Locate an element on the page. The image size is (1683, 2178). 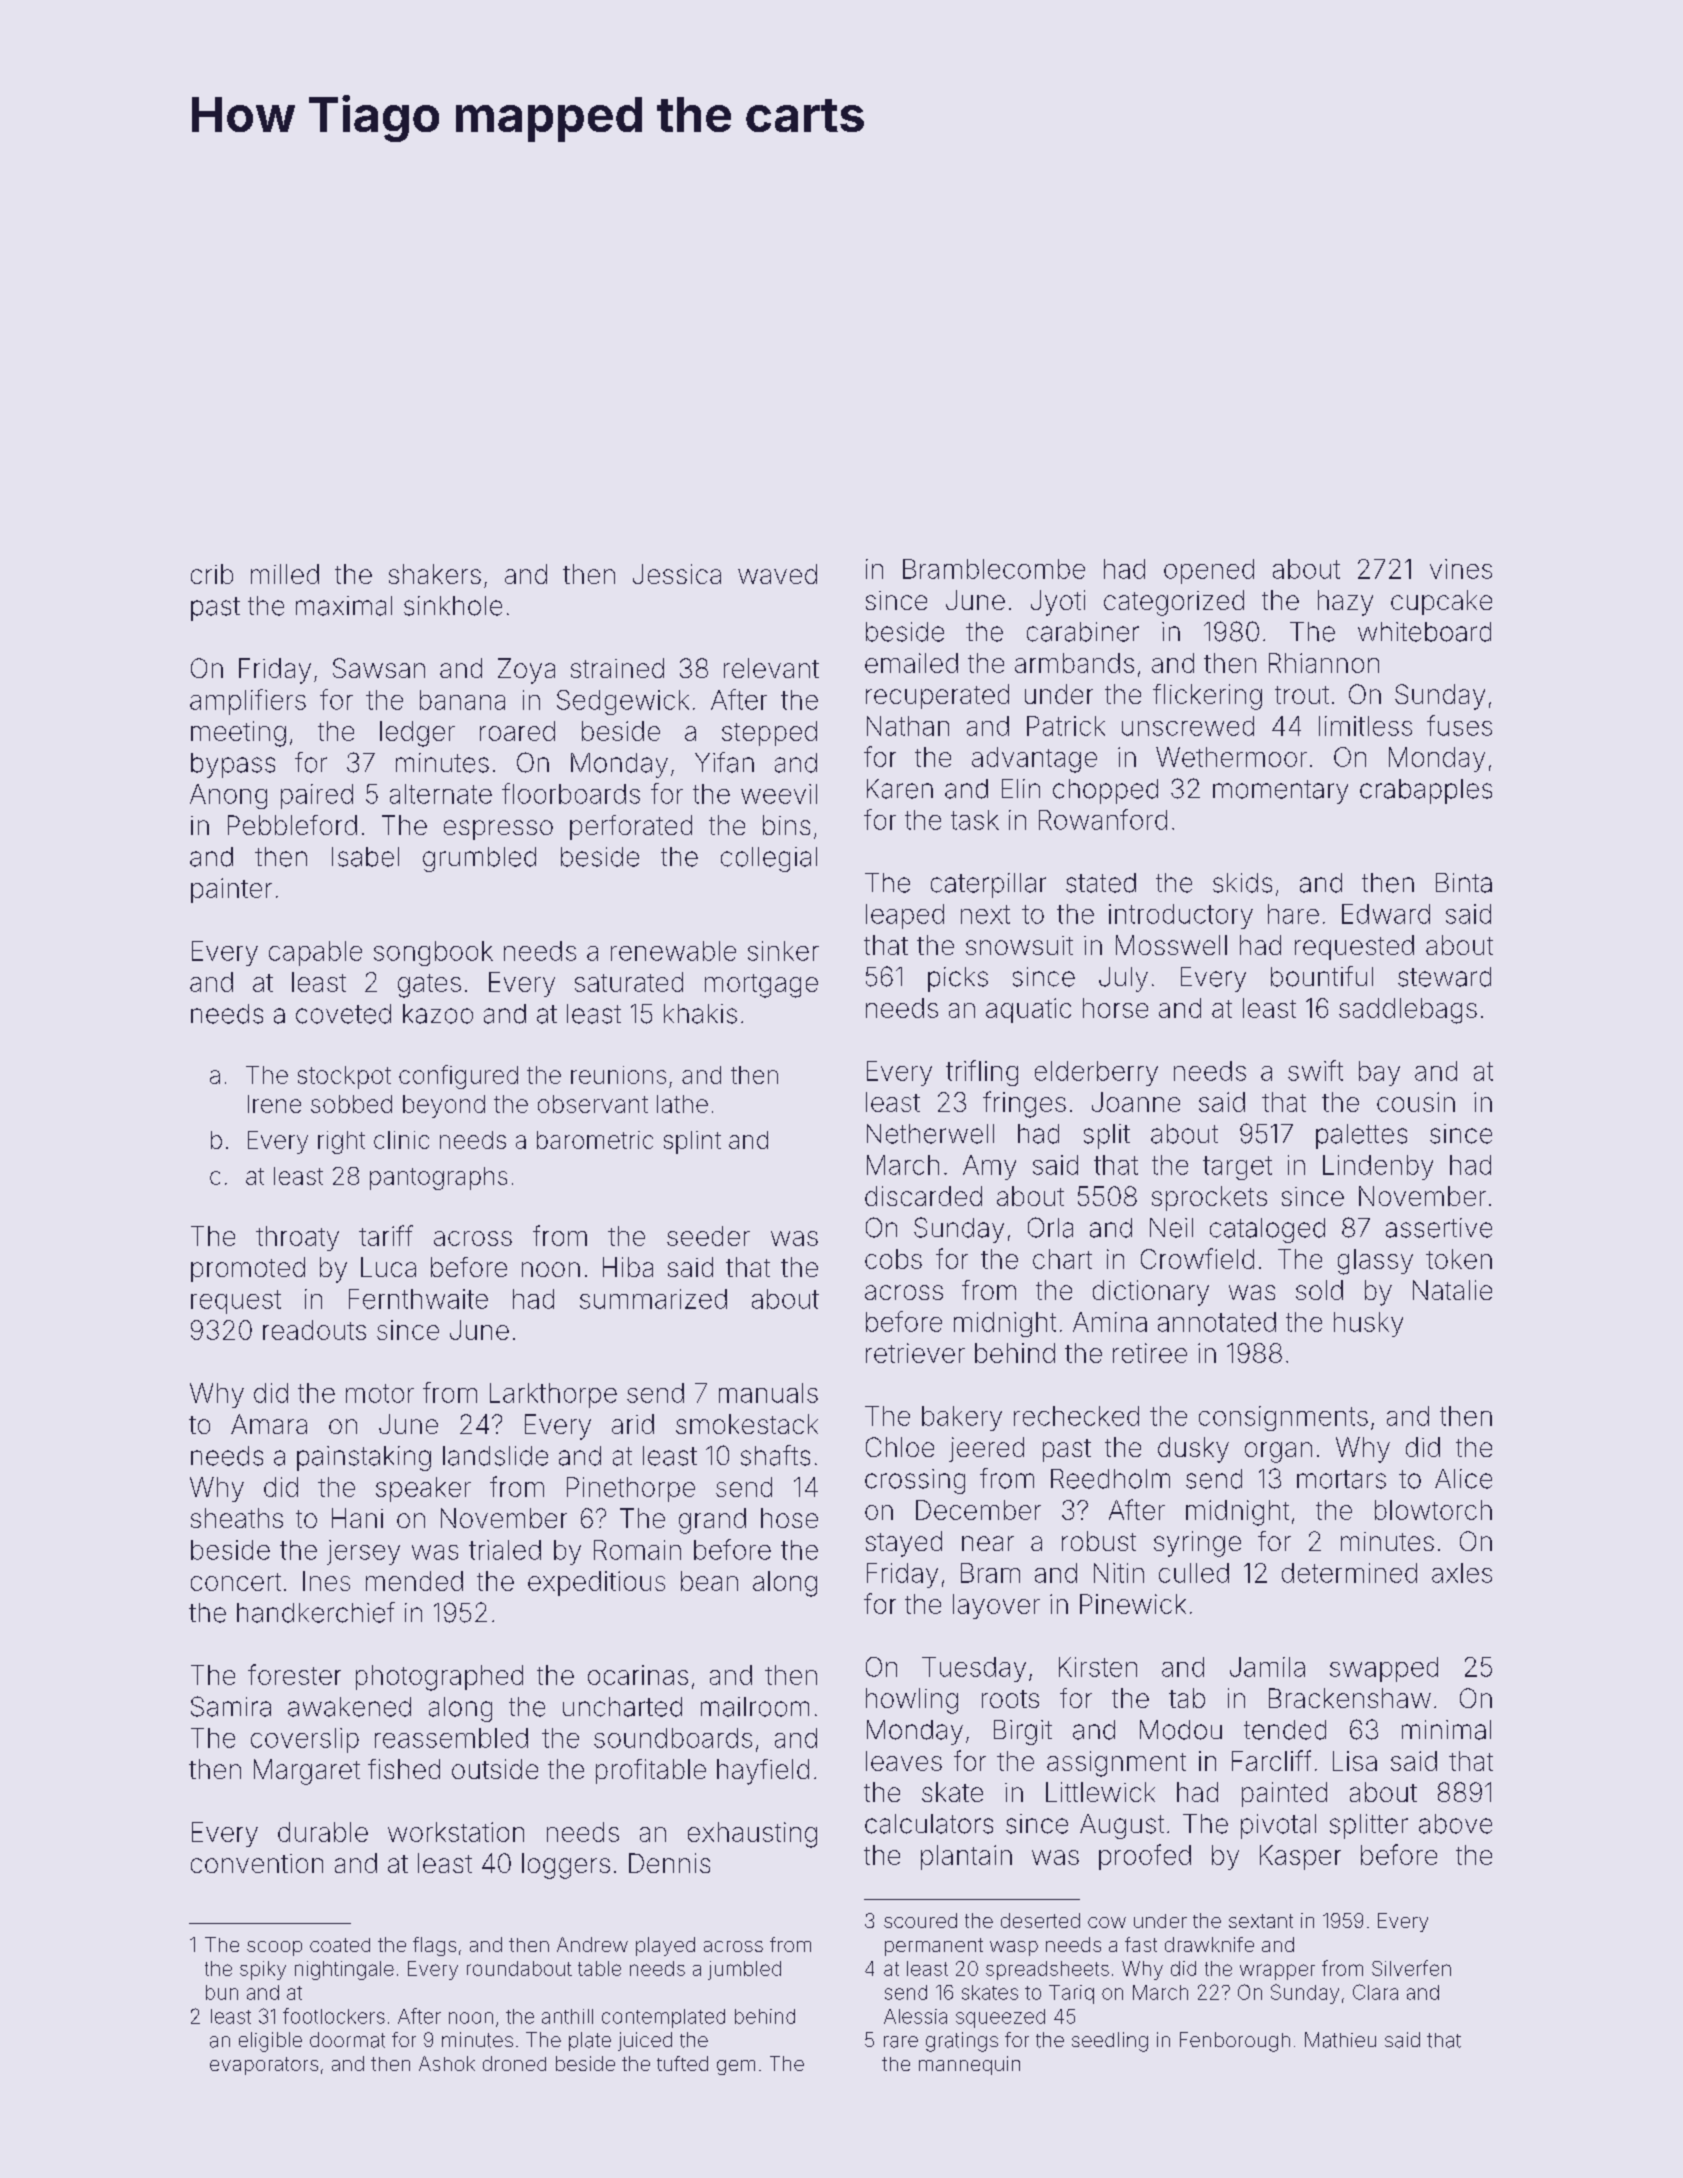
waved is located at coordinates (777, 574).
